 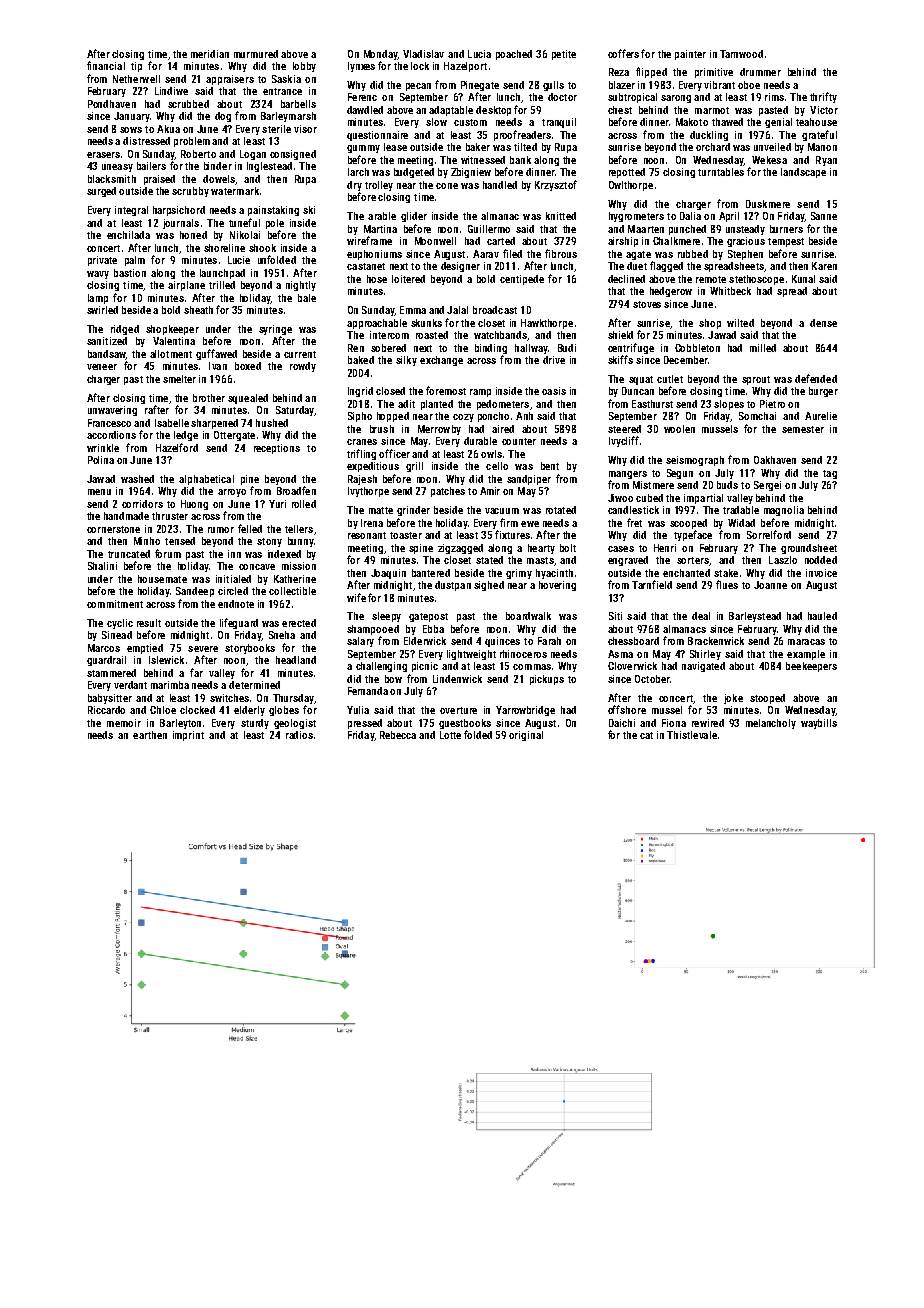 I want to click on washed, so click(x=137, y=479).
